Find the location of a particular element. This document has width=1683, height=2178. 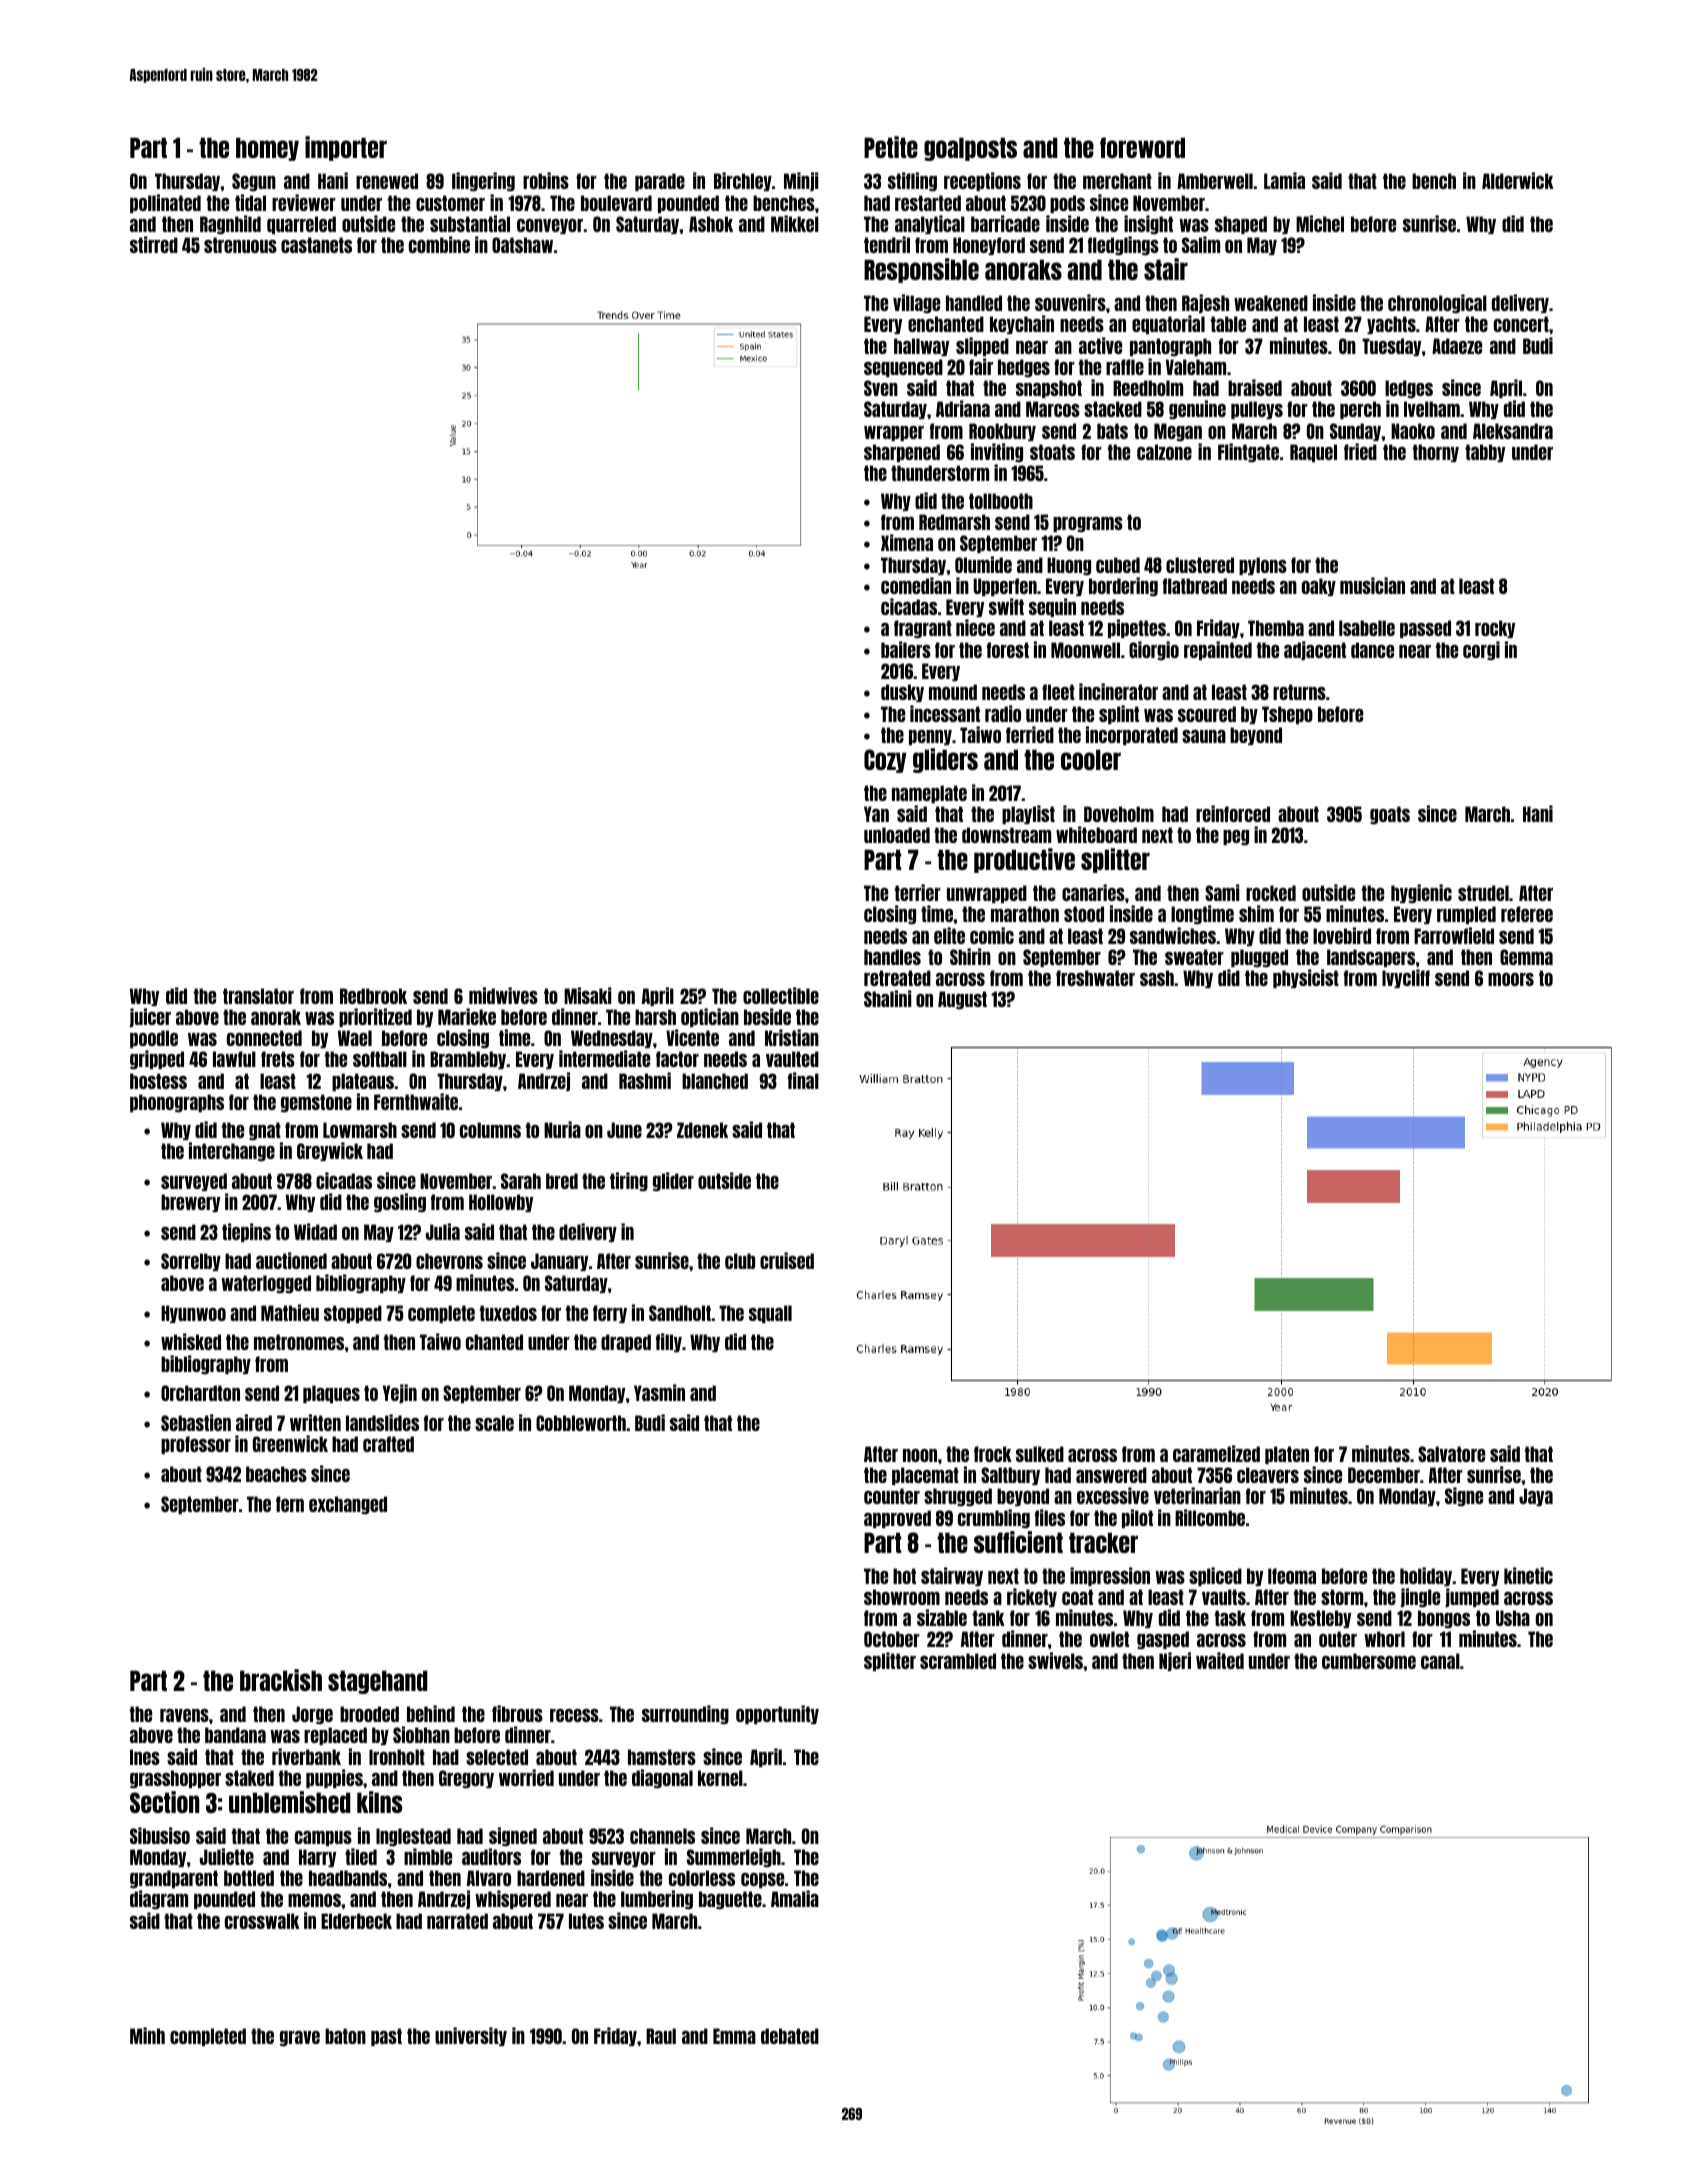

unloaded is located at coordinates (897, 835).
